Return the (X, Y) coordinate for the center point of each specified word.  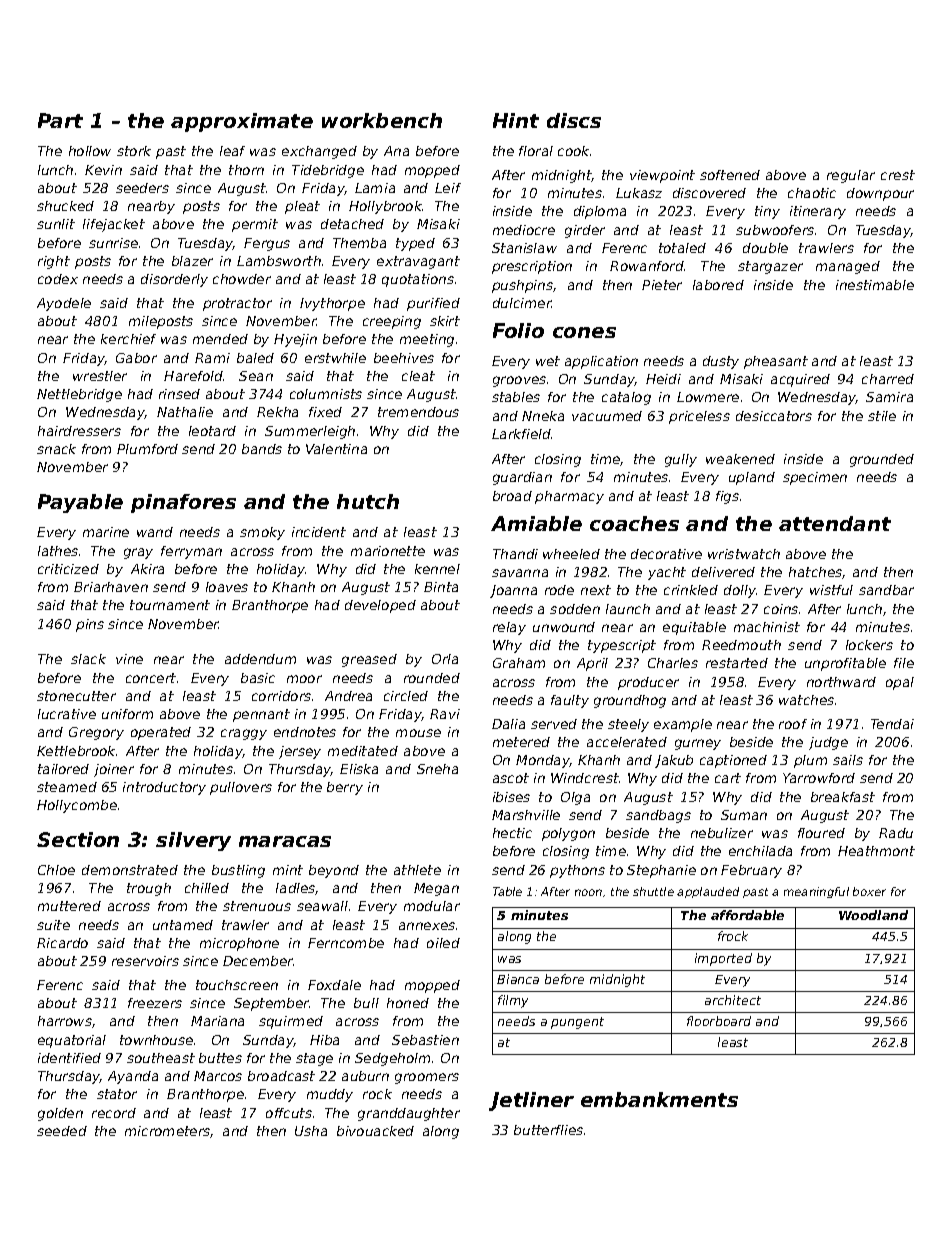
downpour (880, 194)
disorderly (174, 280)
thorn (246, 170)
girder (585, 231)
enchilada (760, 851)
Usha (311, 1131)
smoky (262, 533)
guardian (522, 478)
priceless (699, 417)
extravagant (418, 262)
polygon (568, 834)
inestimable (875, 285)
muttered (69, 906)
